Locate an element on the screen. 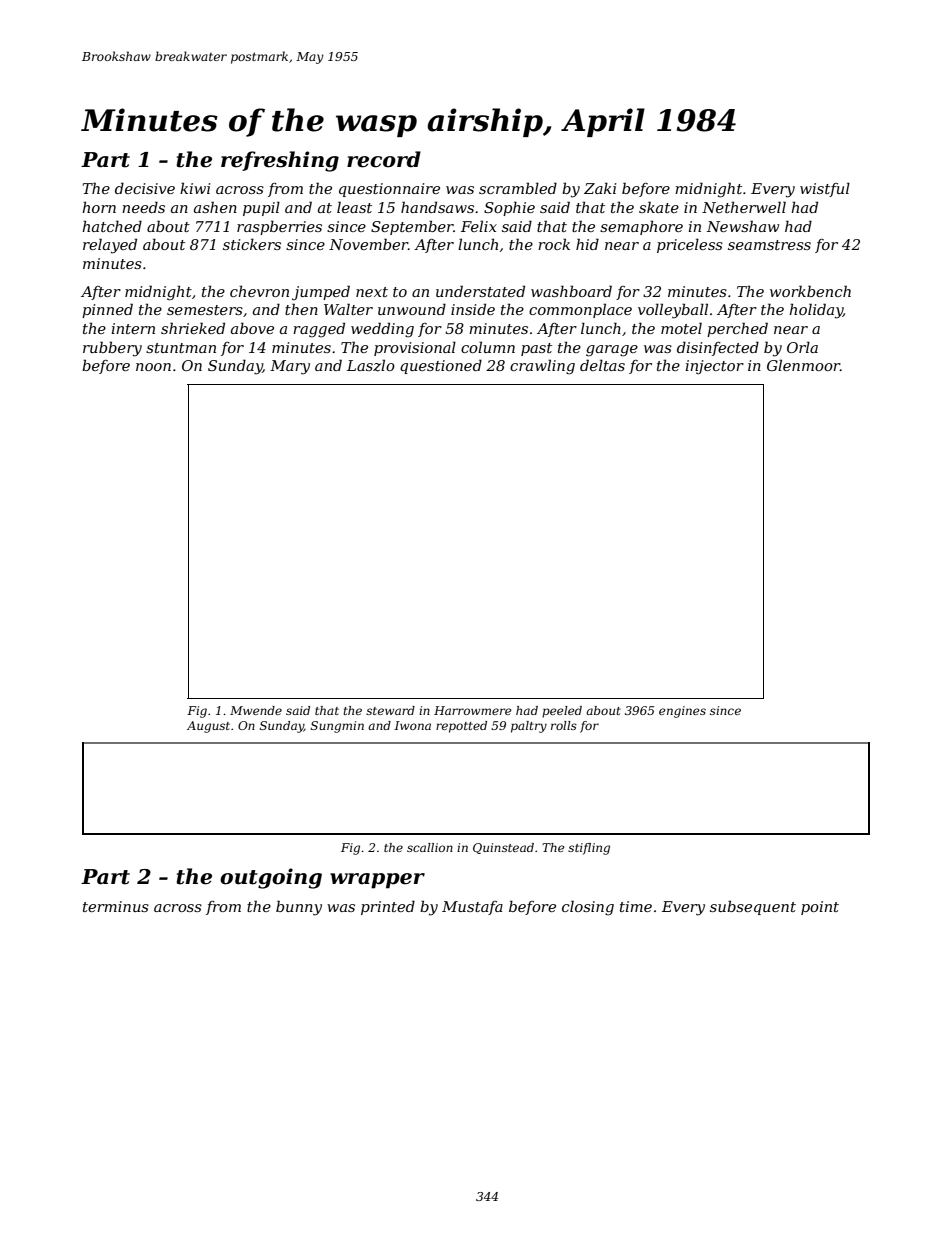 The image size is (952, 1233). next is located at coordinates (372, 292).
